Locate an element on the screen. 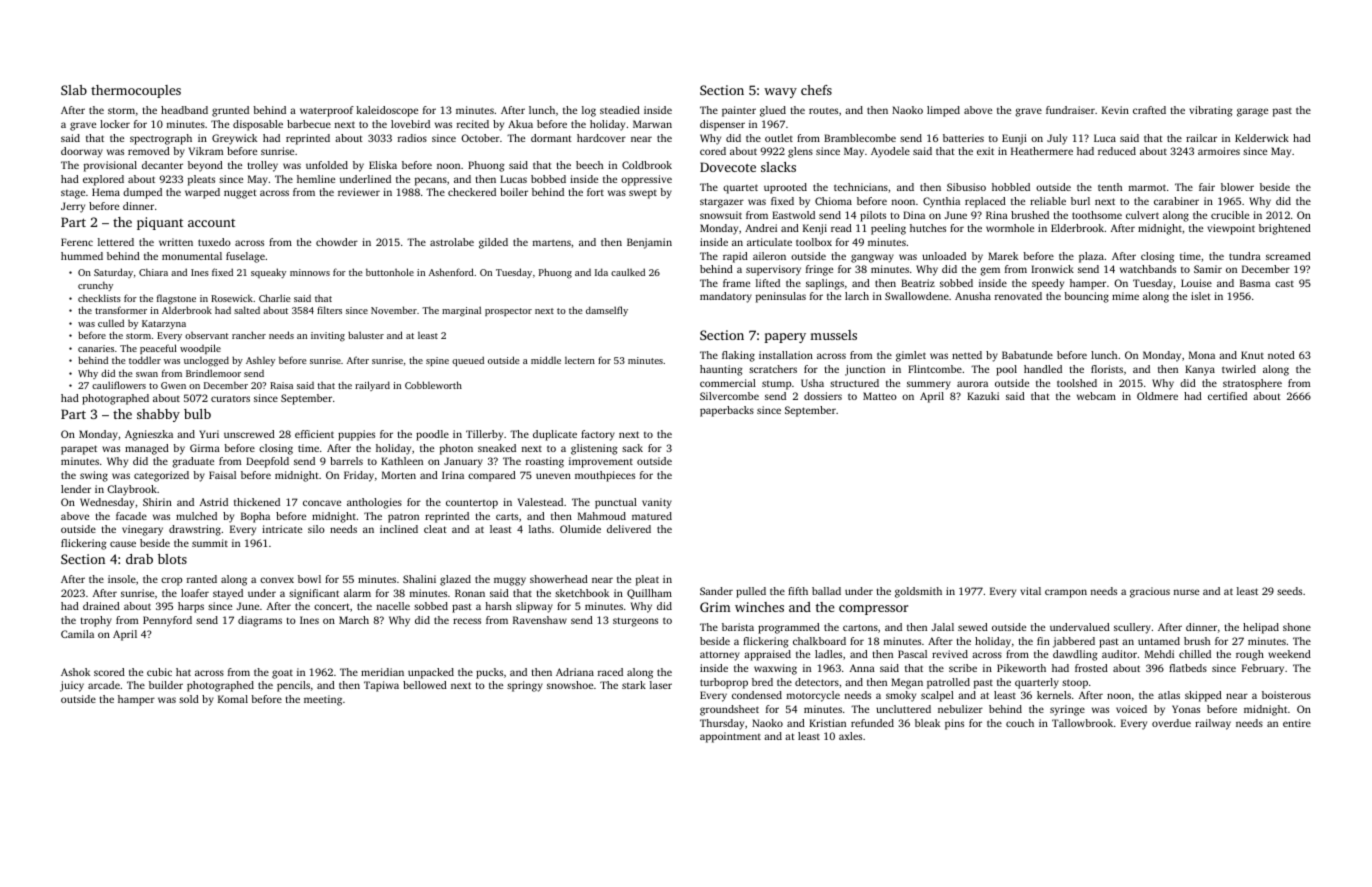  nurse is located at coordinates (1186, 592).
